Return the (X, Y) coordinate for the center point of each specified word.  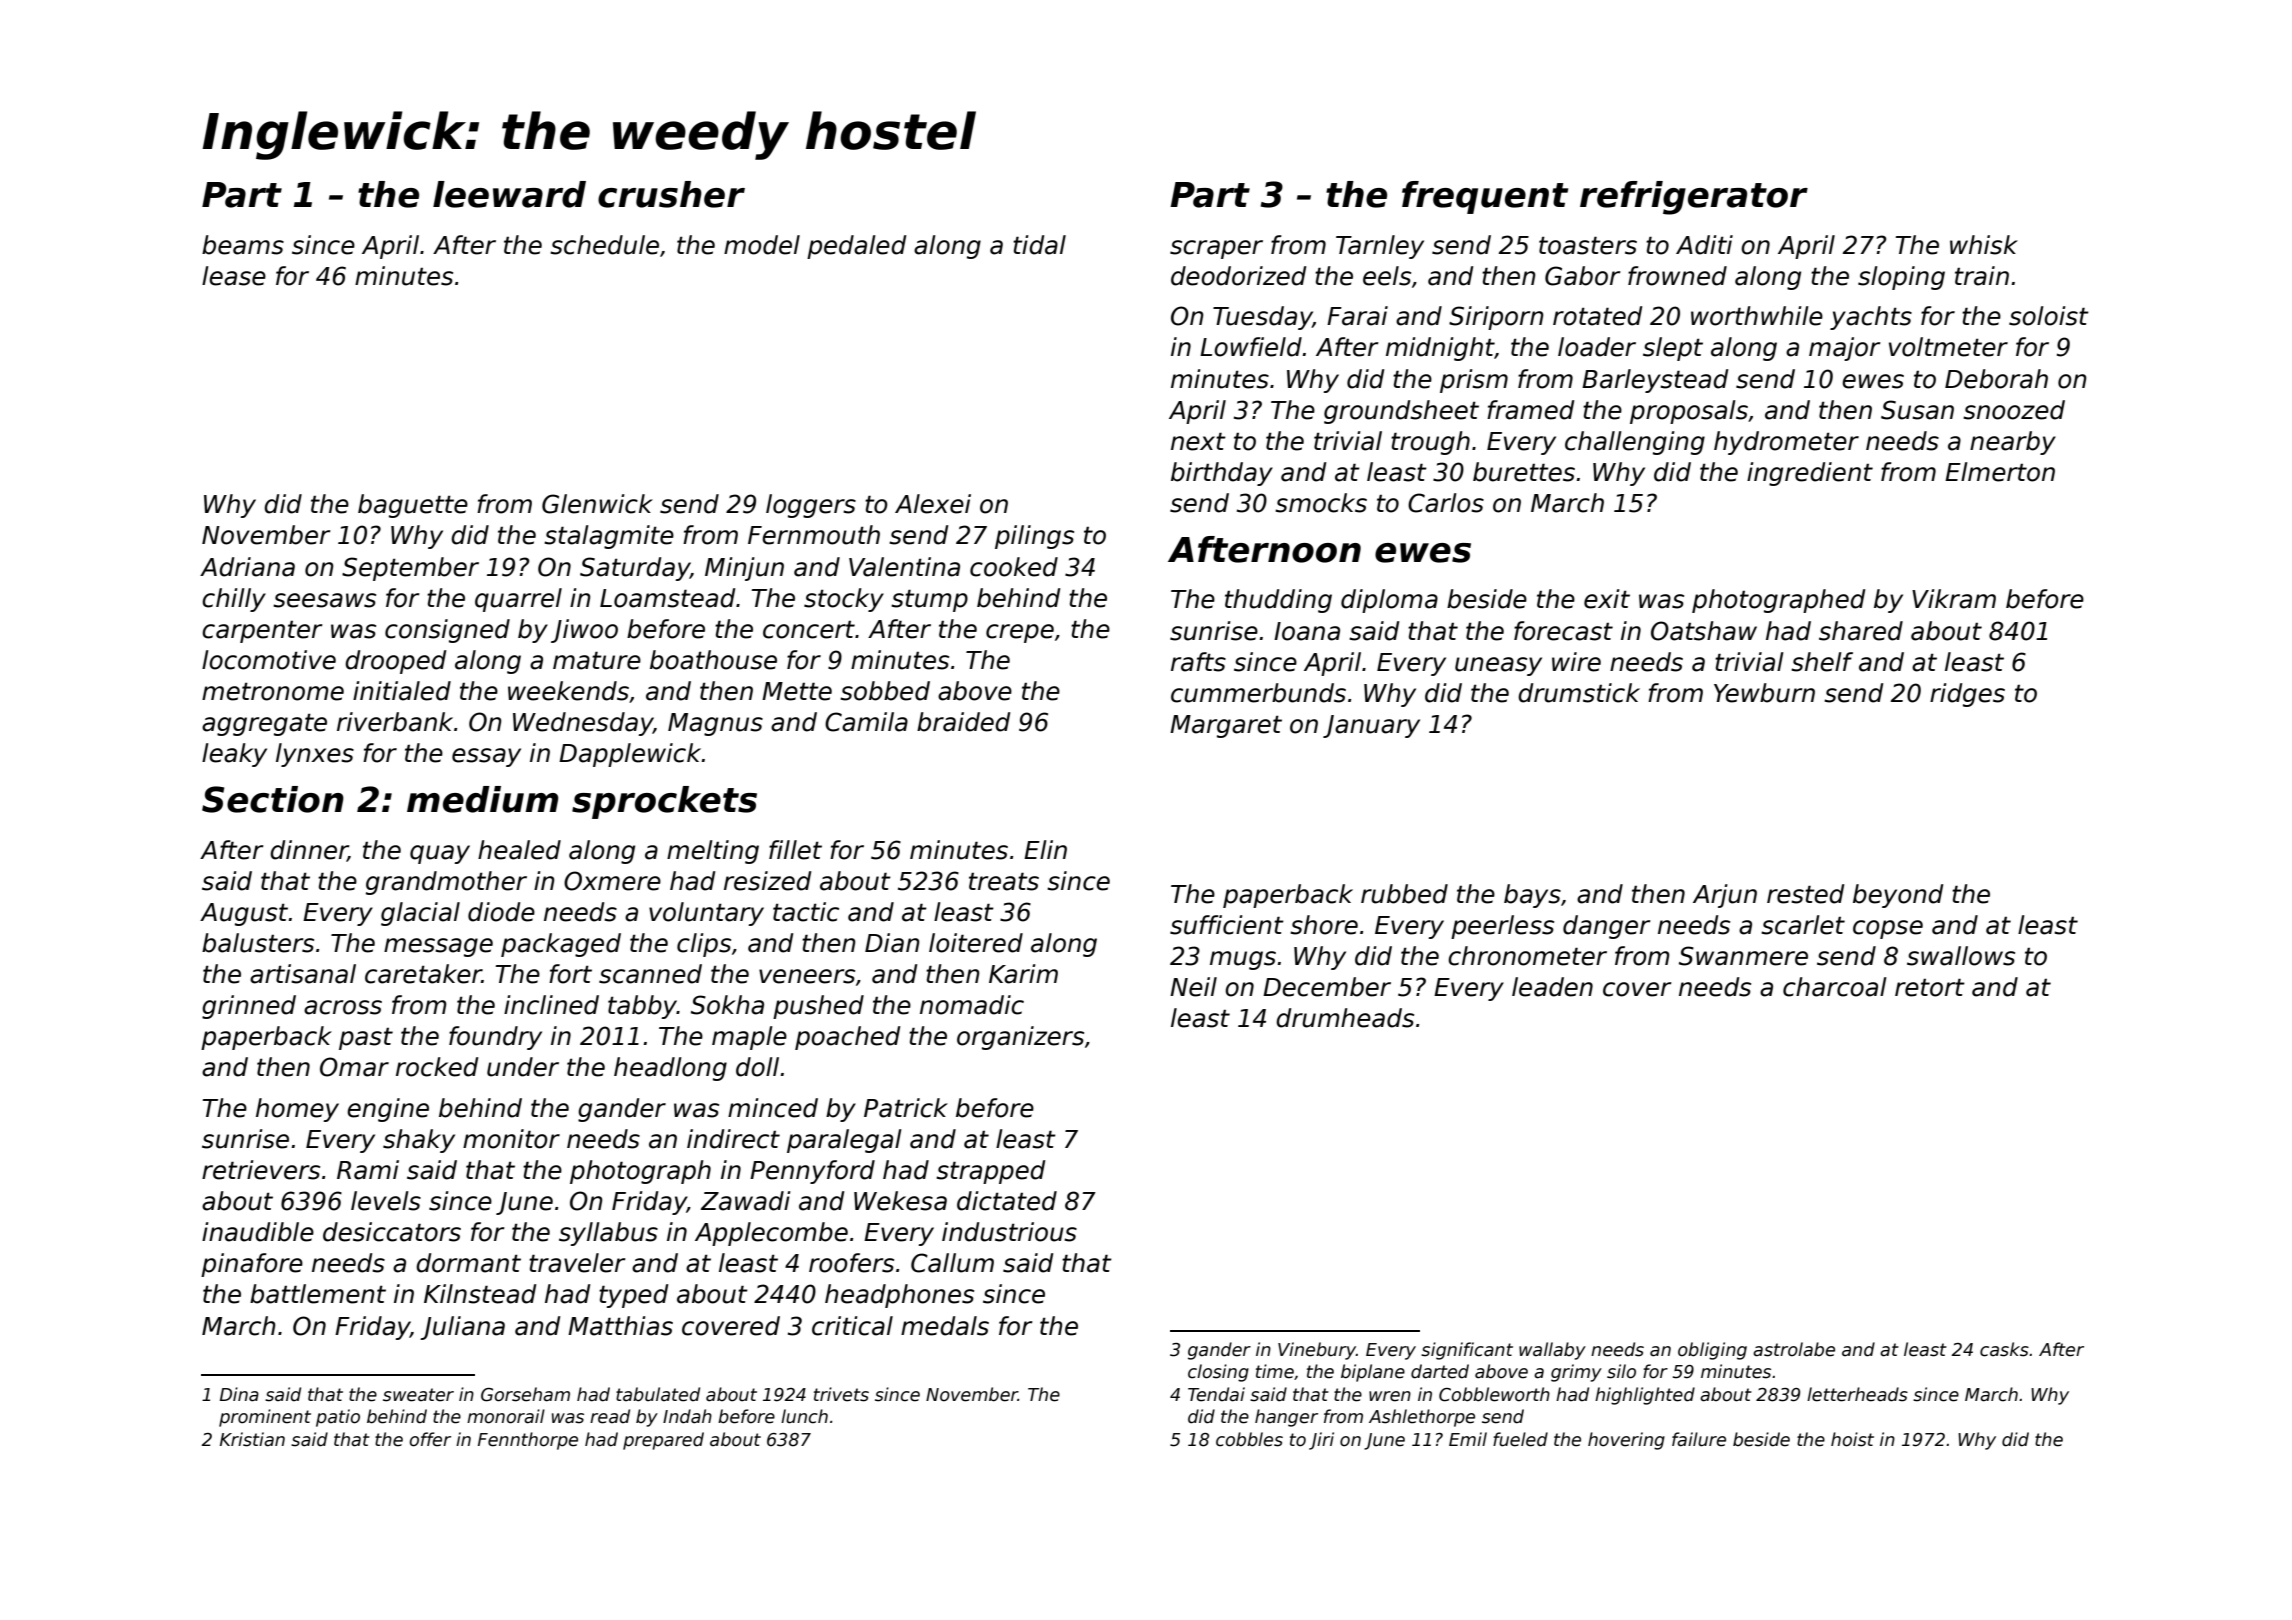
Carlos (1446, 503)
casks (2004, 1349)
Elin (1045, 849)
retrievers (261, 1170)
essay (486, 757)
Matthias (620, 1326)
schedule (604, 245)
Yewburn (1764, 693)
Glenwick (597, 504)
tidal (1039, 245)
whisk (1984, 245)
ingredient (1810, 474)
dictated (1007, 1201)
